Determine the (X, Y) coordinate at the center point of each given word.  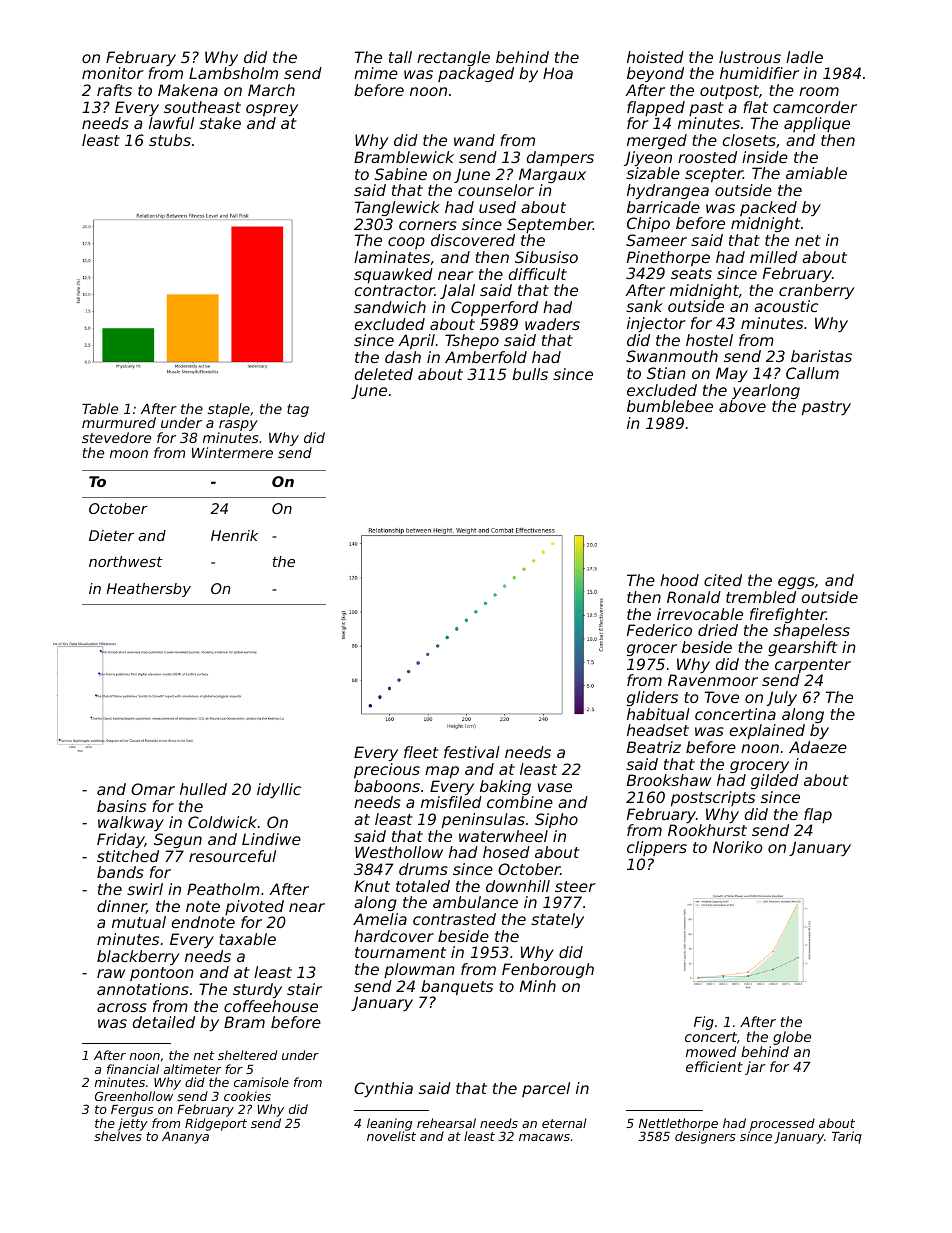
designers (705, 1137)
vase (555, 787)
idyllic (279, 790)
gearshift (803, 648)
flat (755, 107)
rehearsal (446, 1123)
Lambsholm (233, 73)
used (497, 207)
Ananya (185, 1138)
